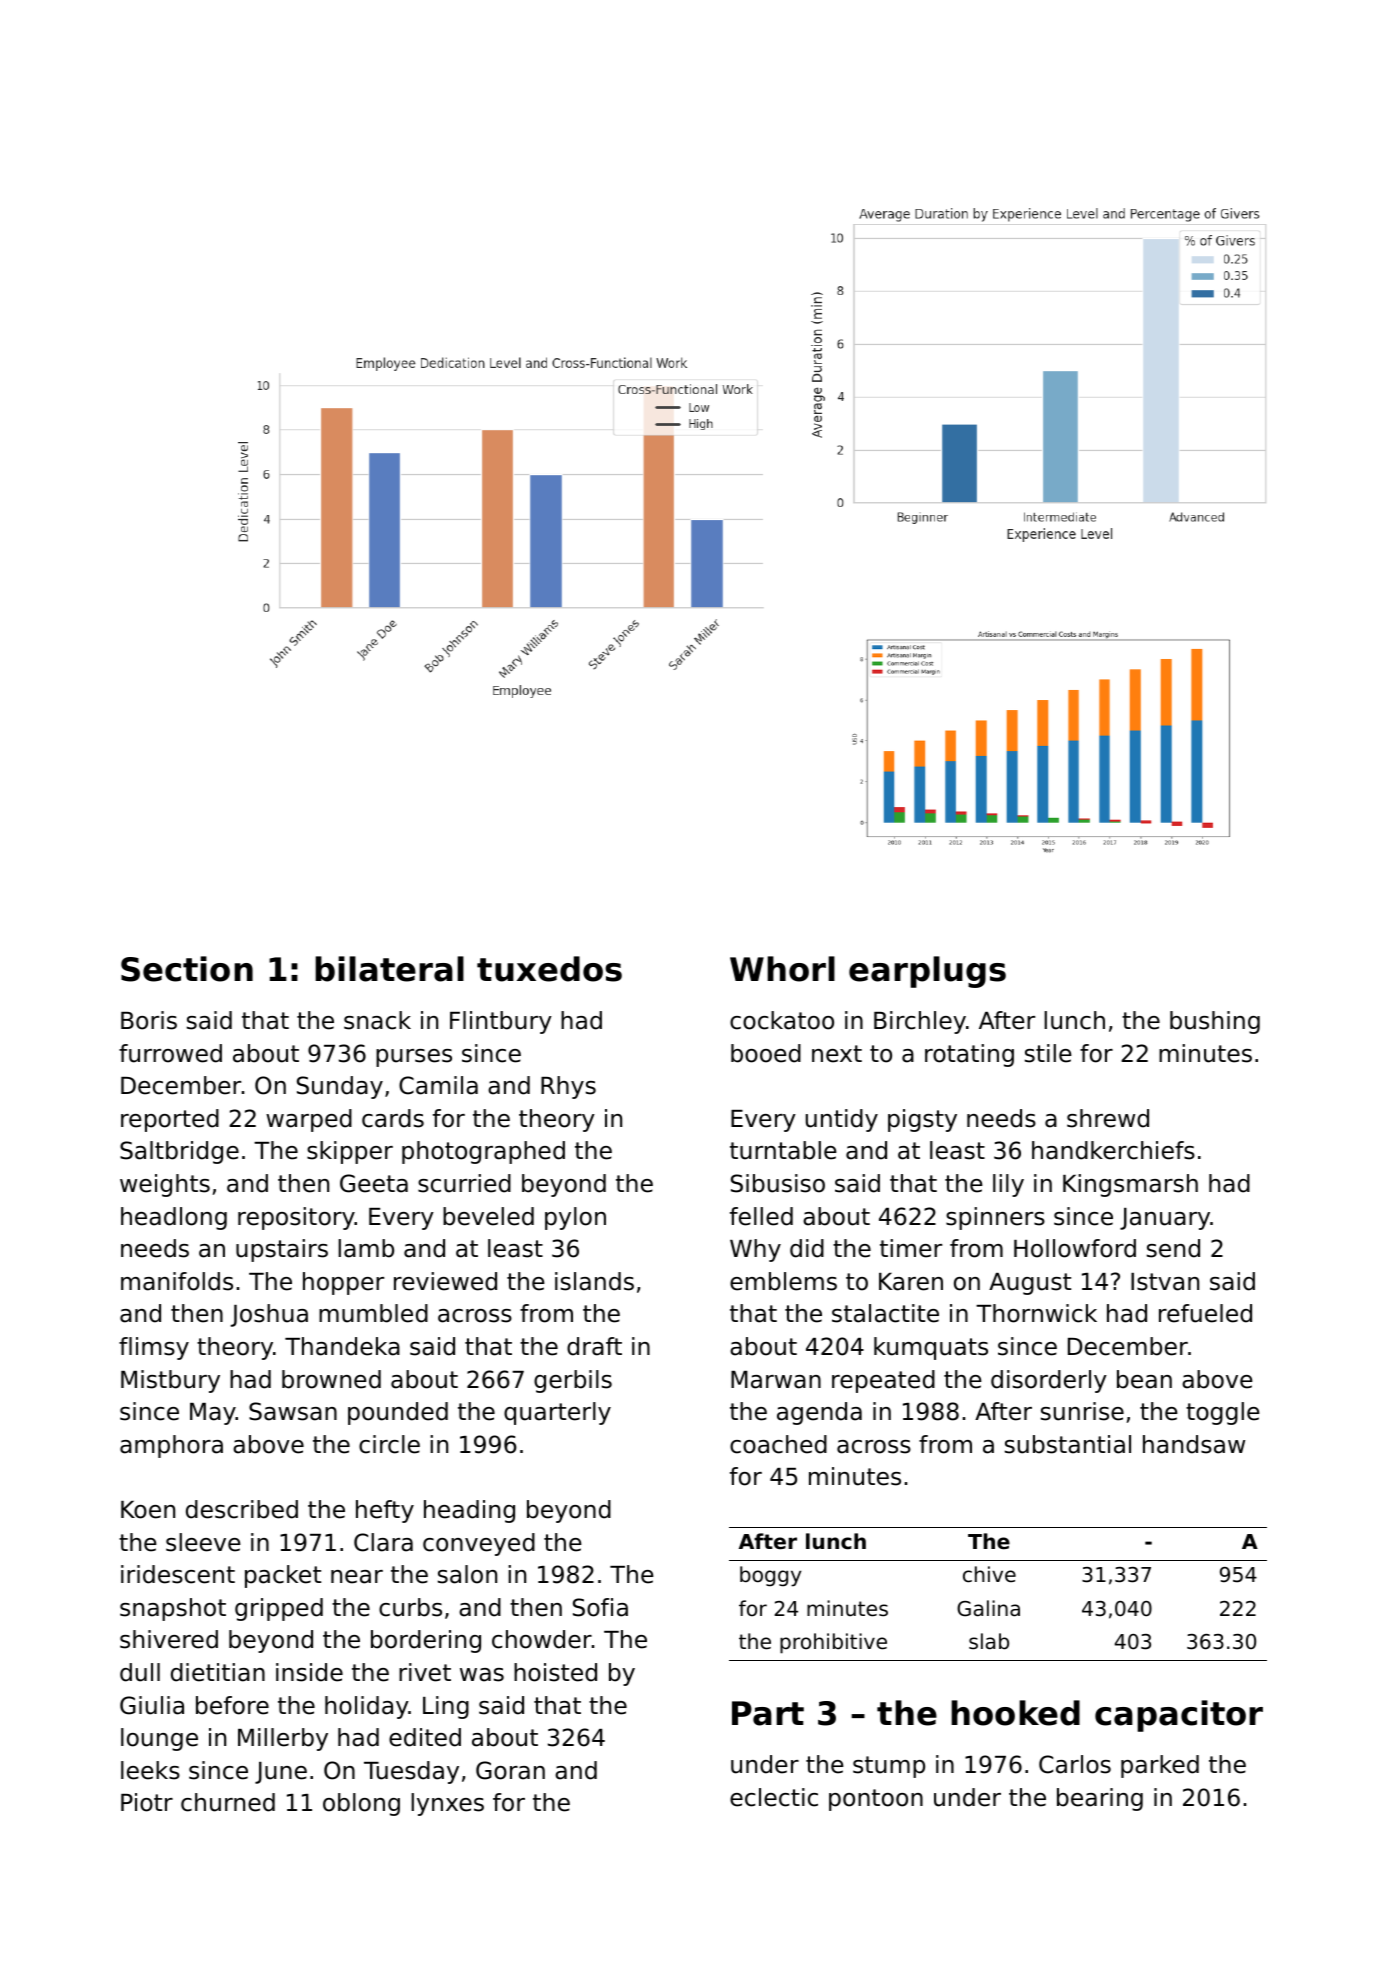  I want to click on send, so click(1173, 1248).
